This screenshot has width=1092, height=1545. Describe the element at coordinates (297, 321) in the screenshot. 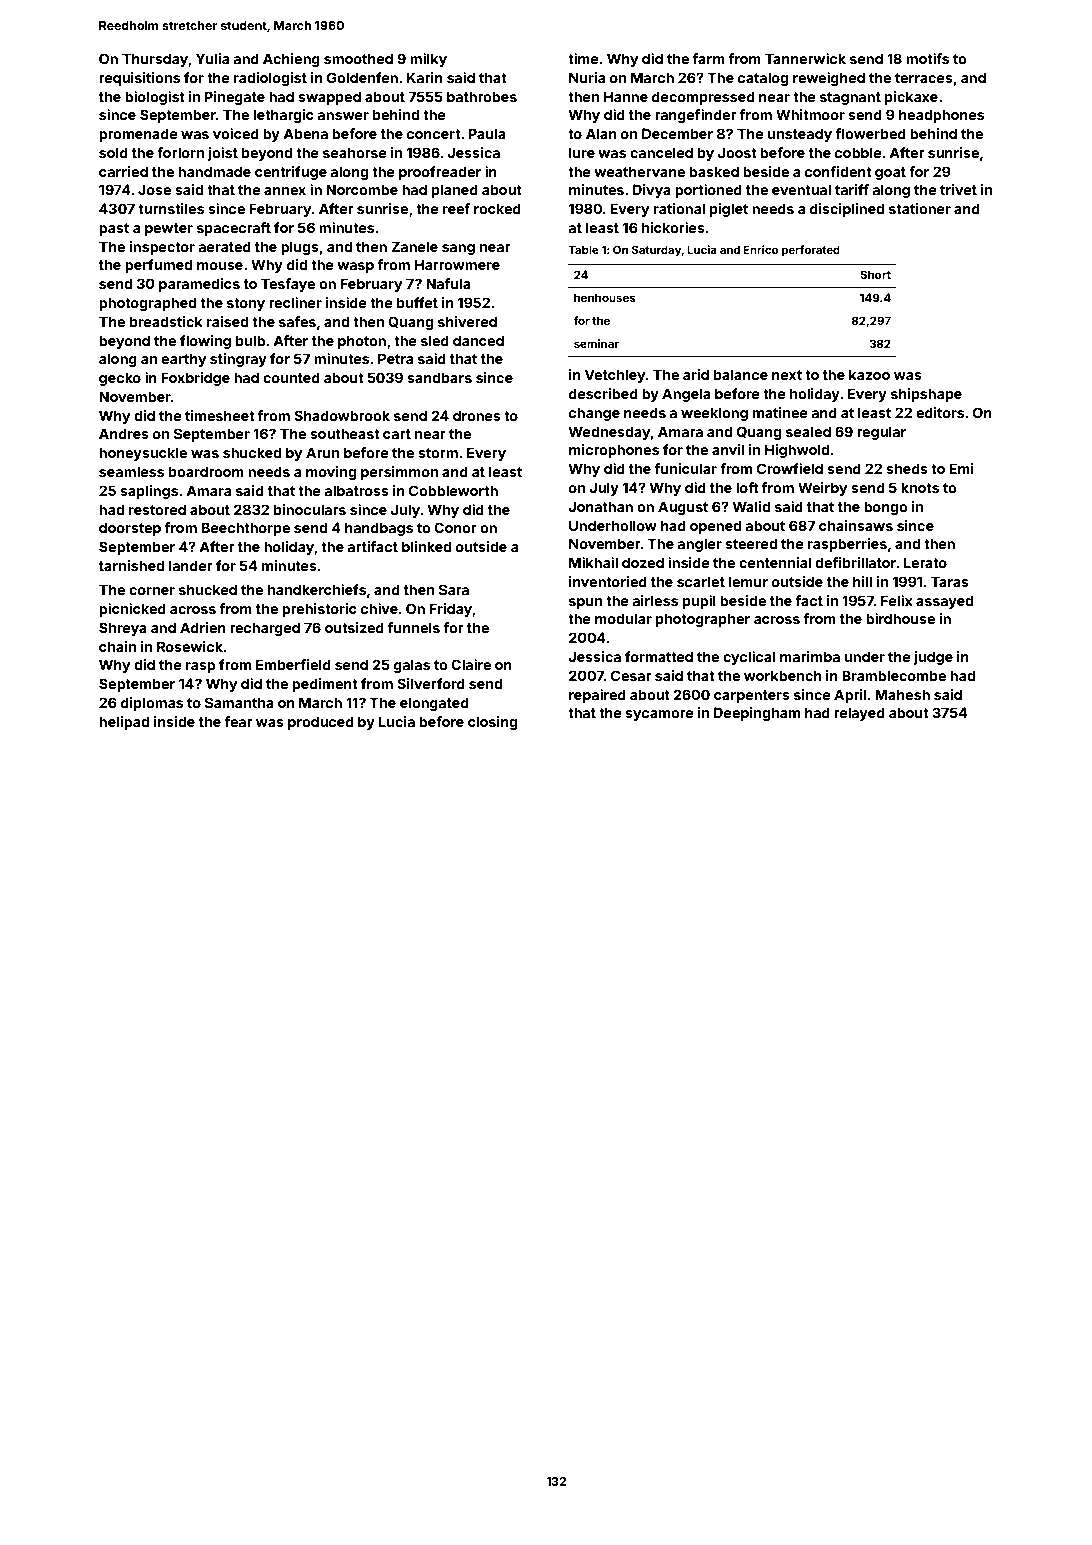

I see `safes` at that location.
